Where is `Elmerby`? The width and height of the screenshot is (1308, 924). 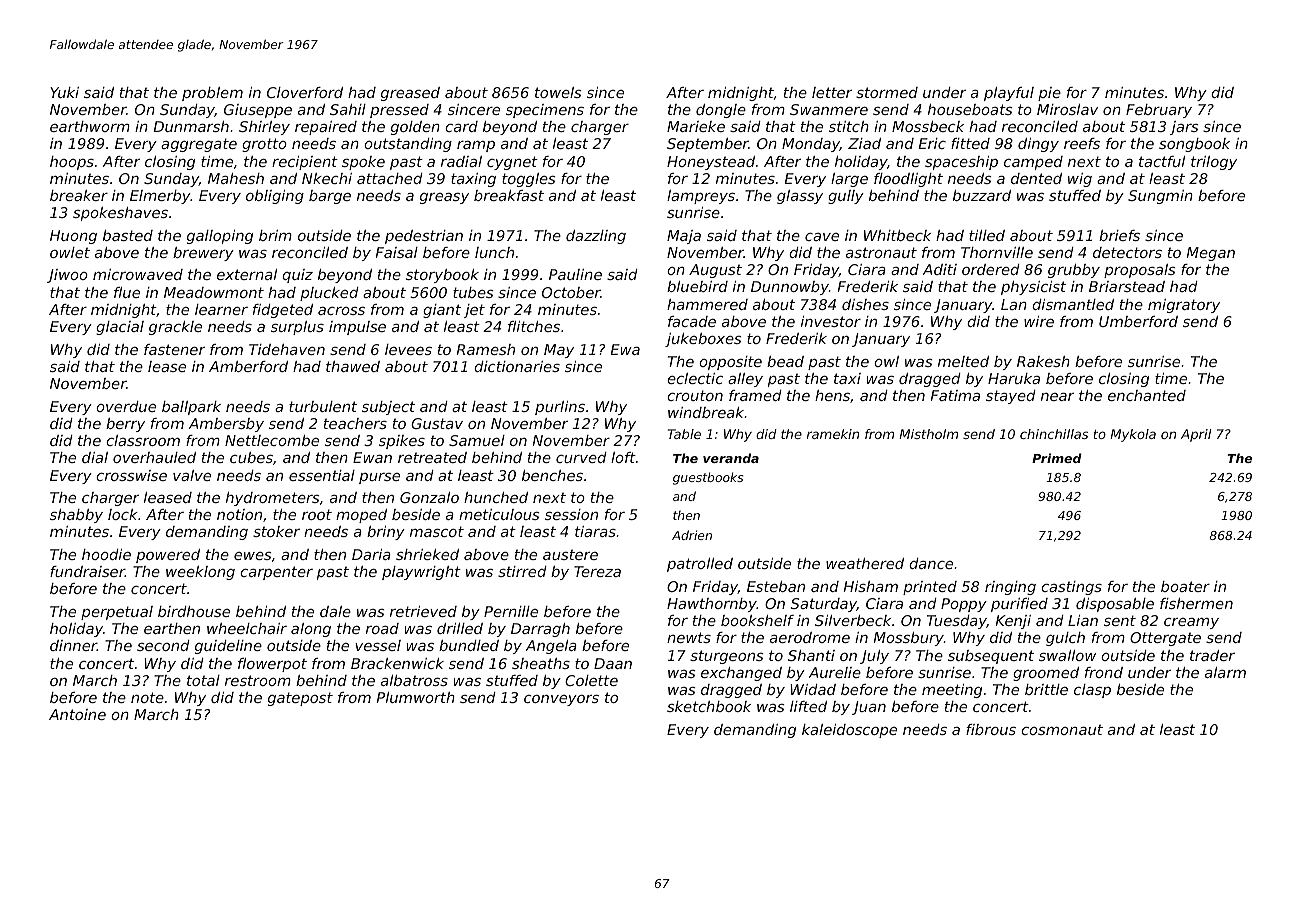 Elmerby is located at coordinates (160, 197).
